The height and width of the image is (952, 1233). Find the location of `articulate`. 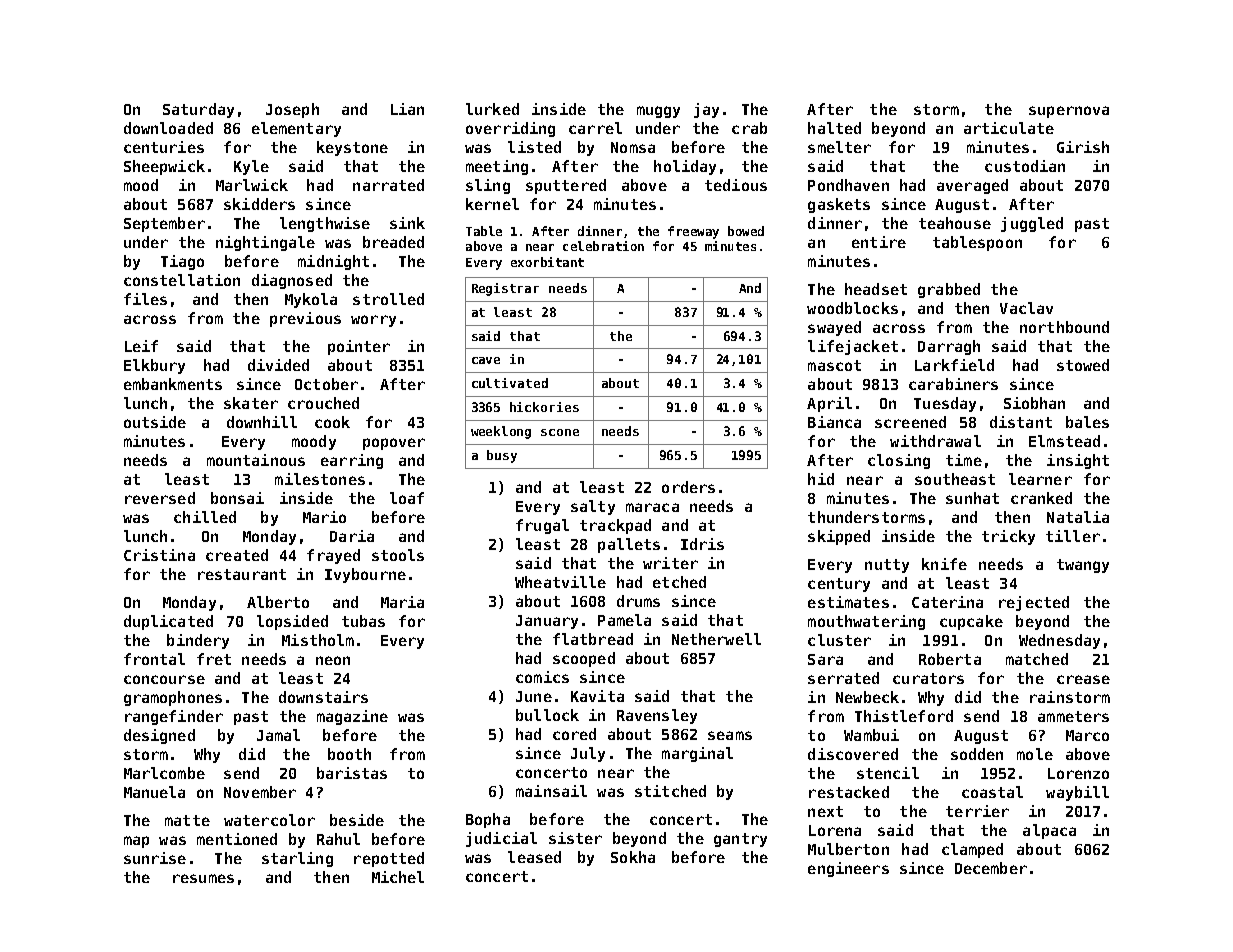

articulate is located at coordinates (1009, 128).
